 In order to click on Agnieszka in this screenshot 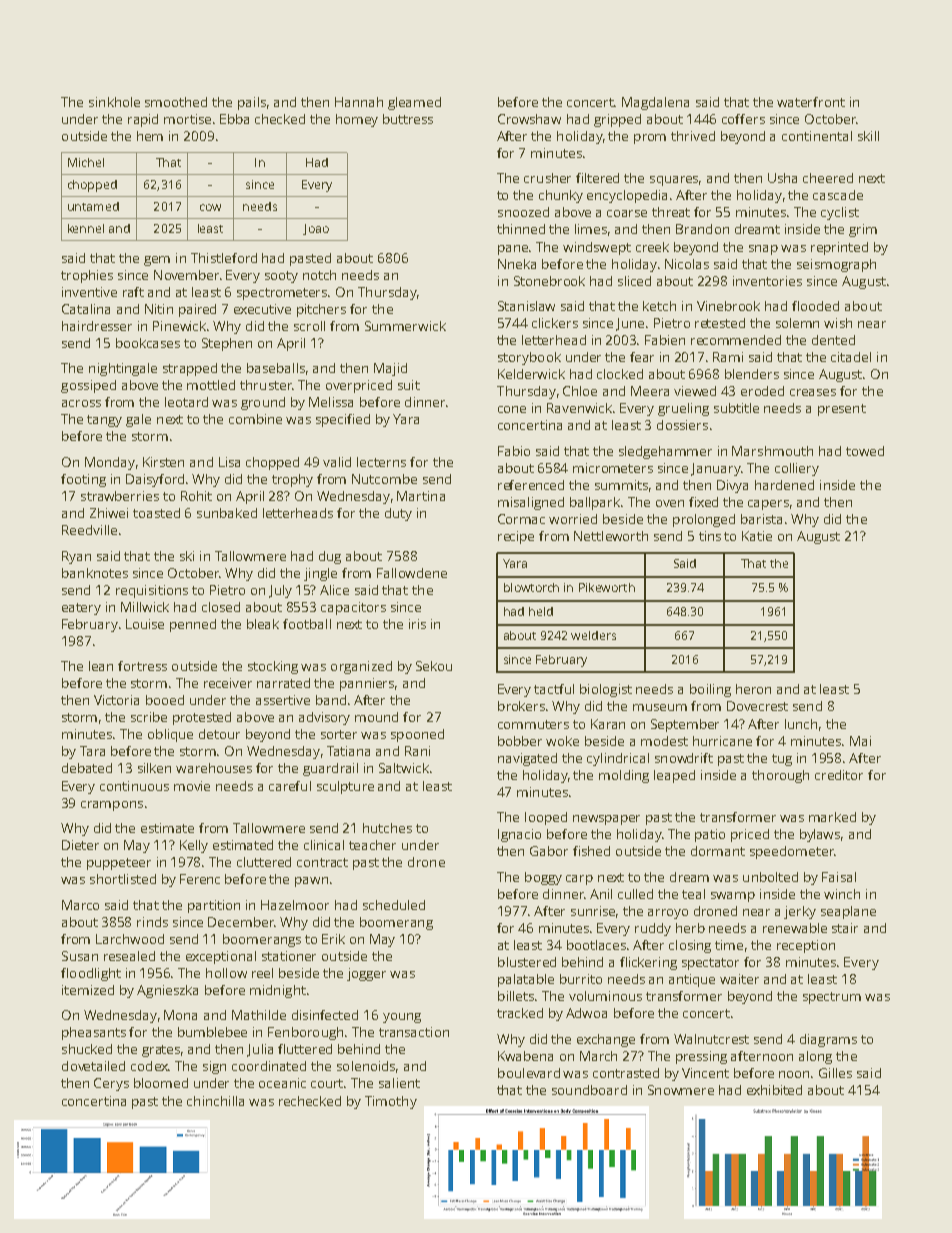, I will do `click(167, 991)`.
